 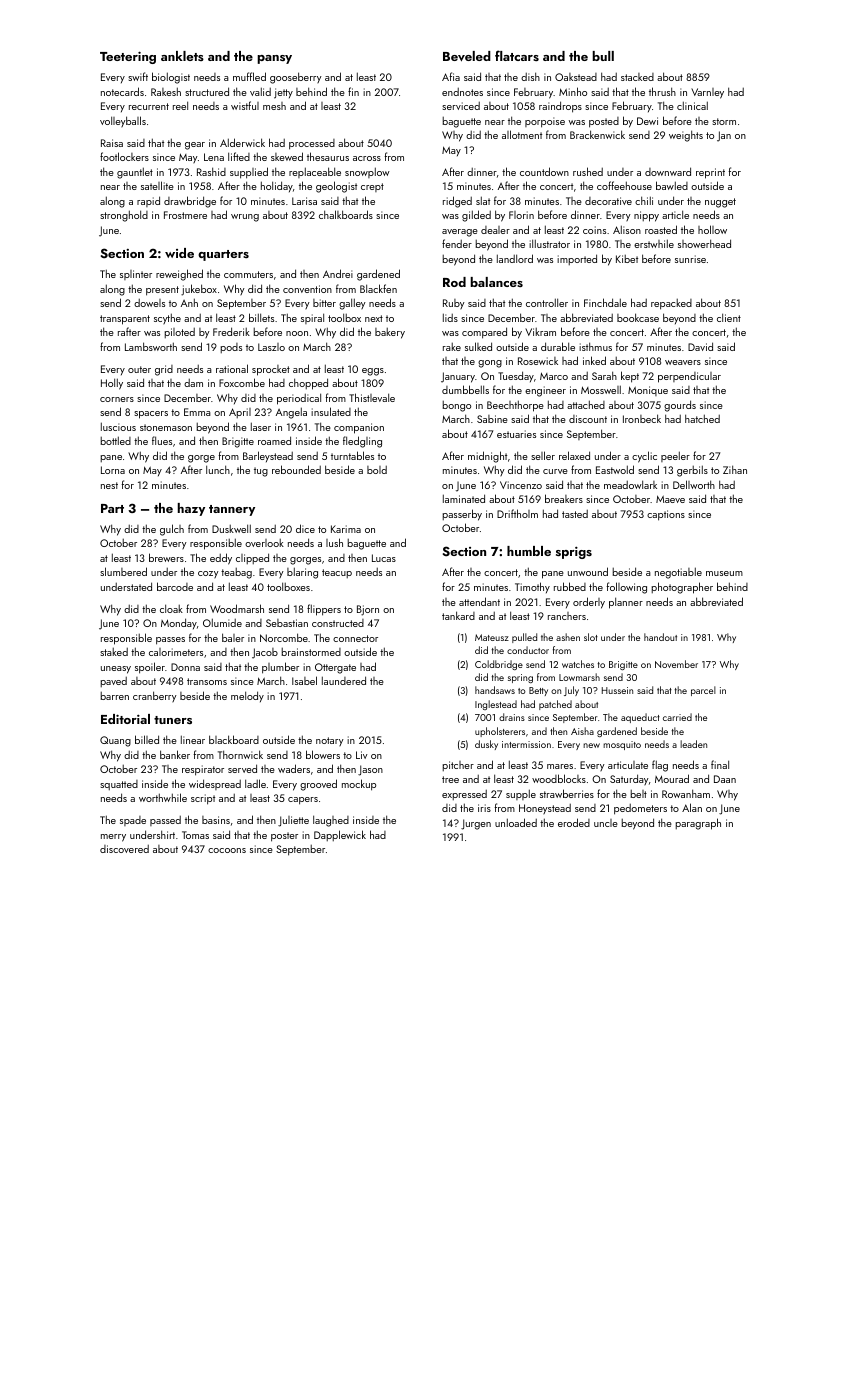 What do you see at coordinates (492, 637) in the screenshot?
I see `Mateusz` at bounding box center [492, 637].
